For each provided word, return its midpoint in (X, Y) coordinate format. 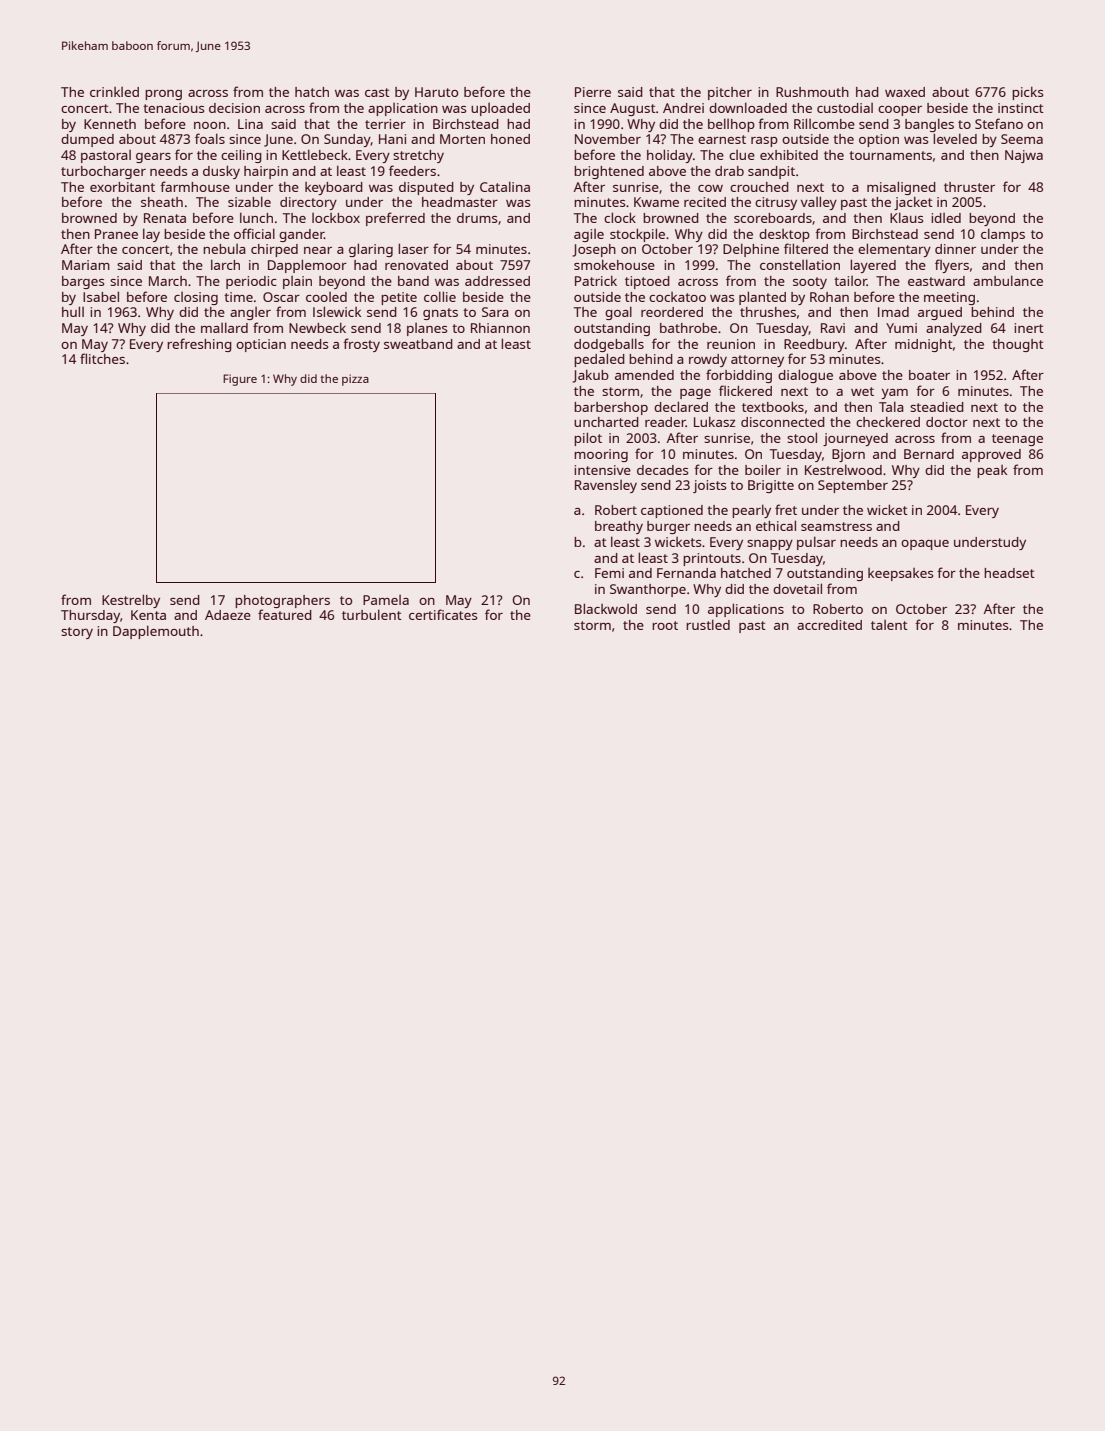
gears (153, 158)
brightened (609, 172)
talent (889, 625)
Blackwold (606, 608)
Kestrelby (131, 601)
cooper (900, 111)
